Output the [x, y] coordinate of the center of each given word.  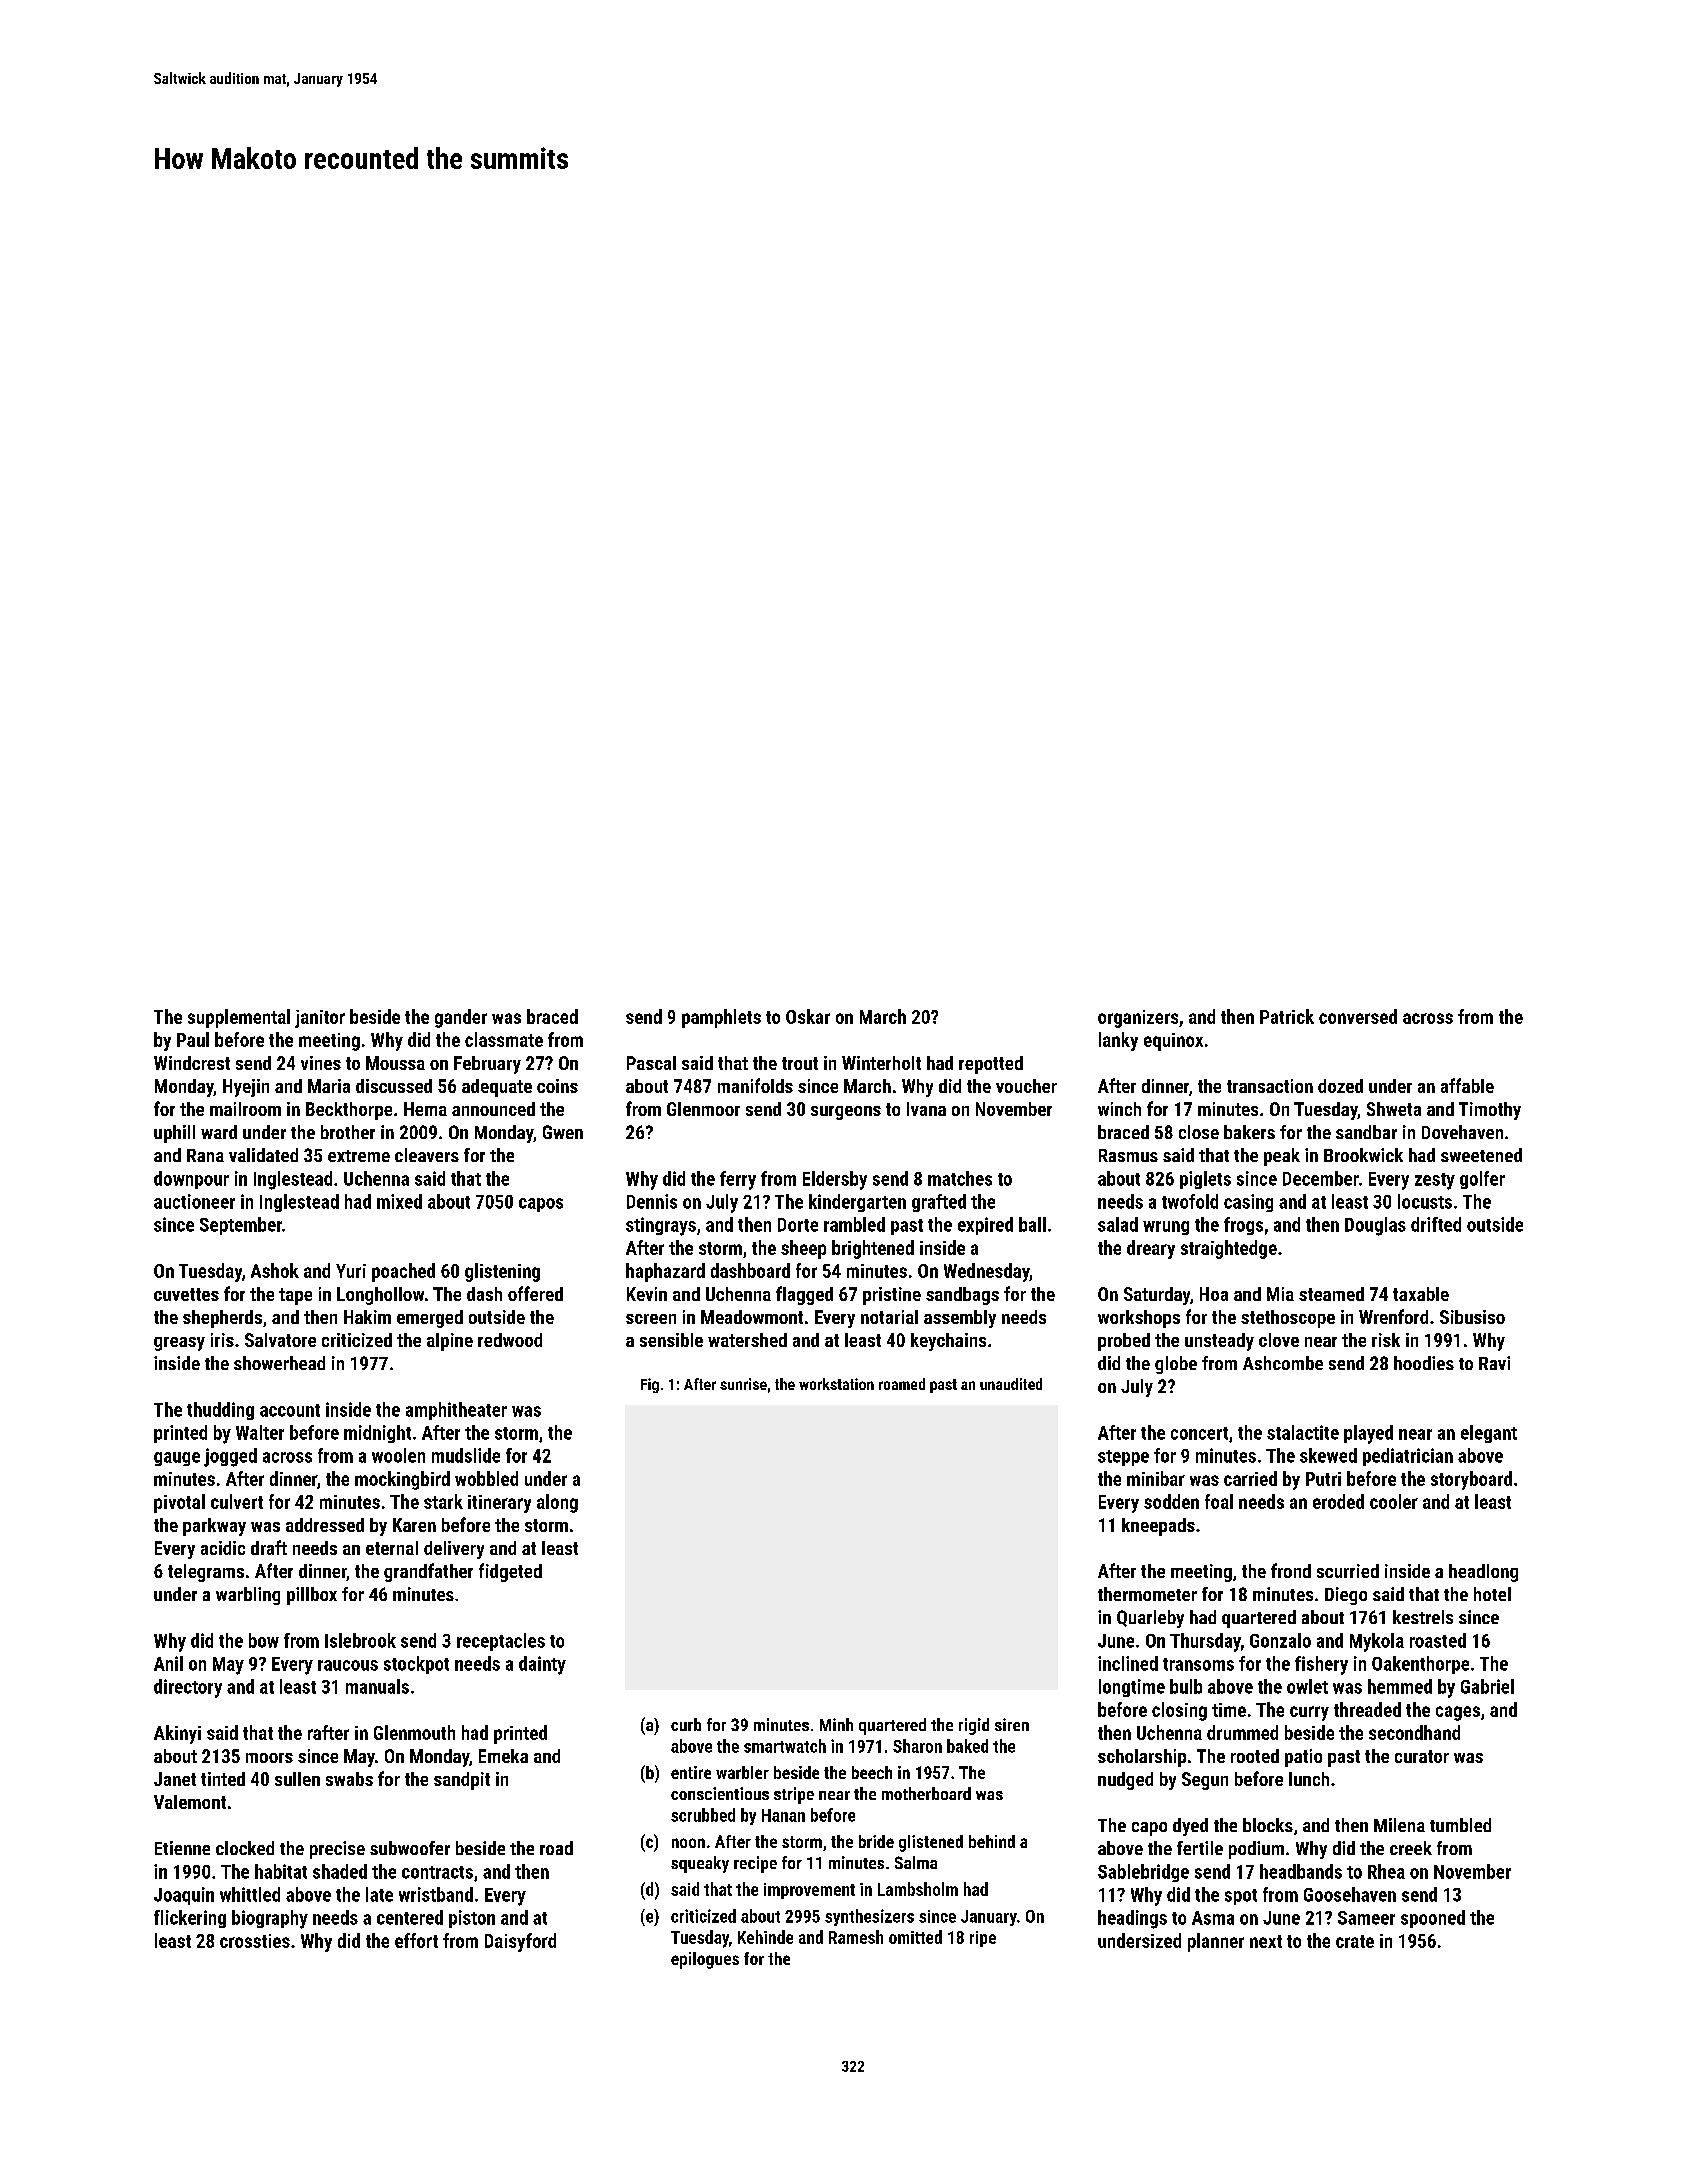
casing [1248, 1203]
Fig [650, 1385]
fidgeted [510, 1572]
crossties [255, 1941]
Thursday [1205, 1642]
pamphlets [721, 1018]
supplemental [239, 1018]
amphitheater [456, 1411]
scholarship [1142, 1758]
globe [1176, 1365]
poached [403, 1272]
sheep [803, 1249]
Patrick [1287, 1016]
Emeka [503, 1756]
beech [872, 1772]
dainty [542, 1665]
